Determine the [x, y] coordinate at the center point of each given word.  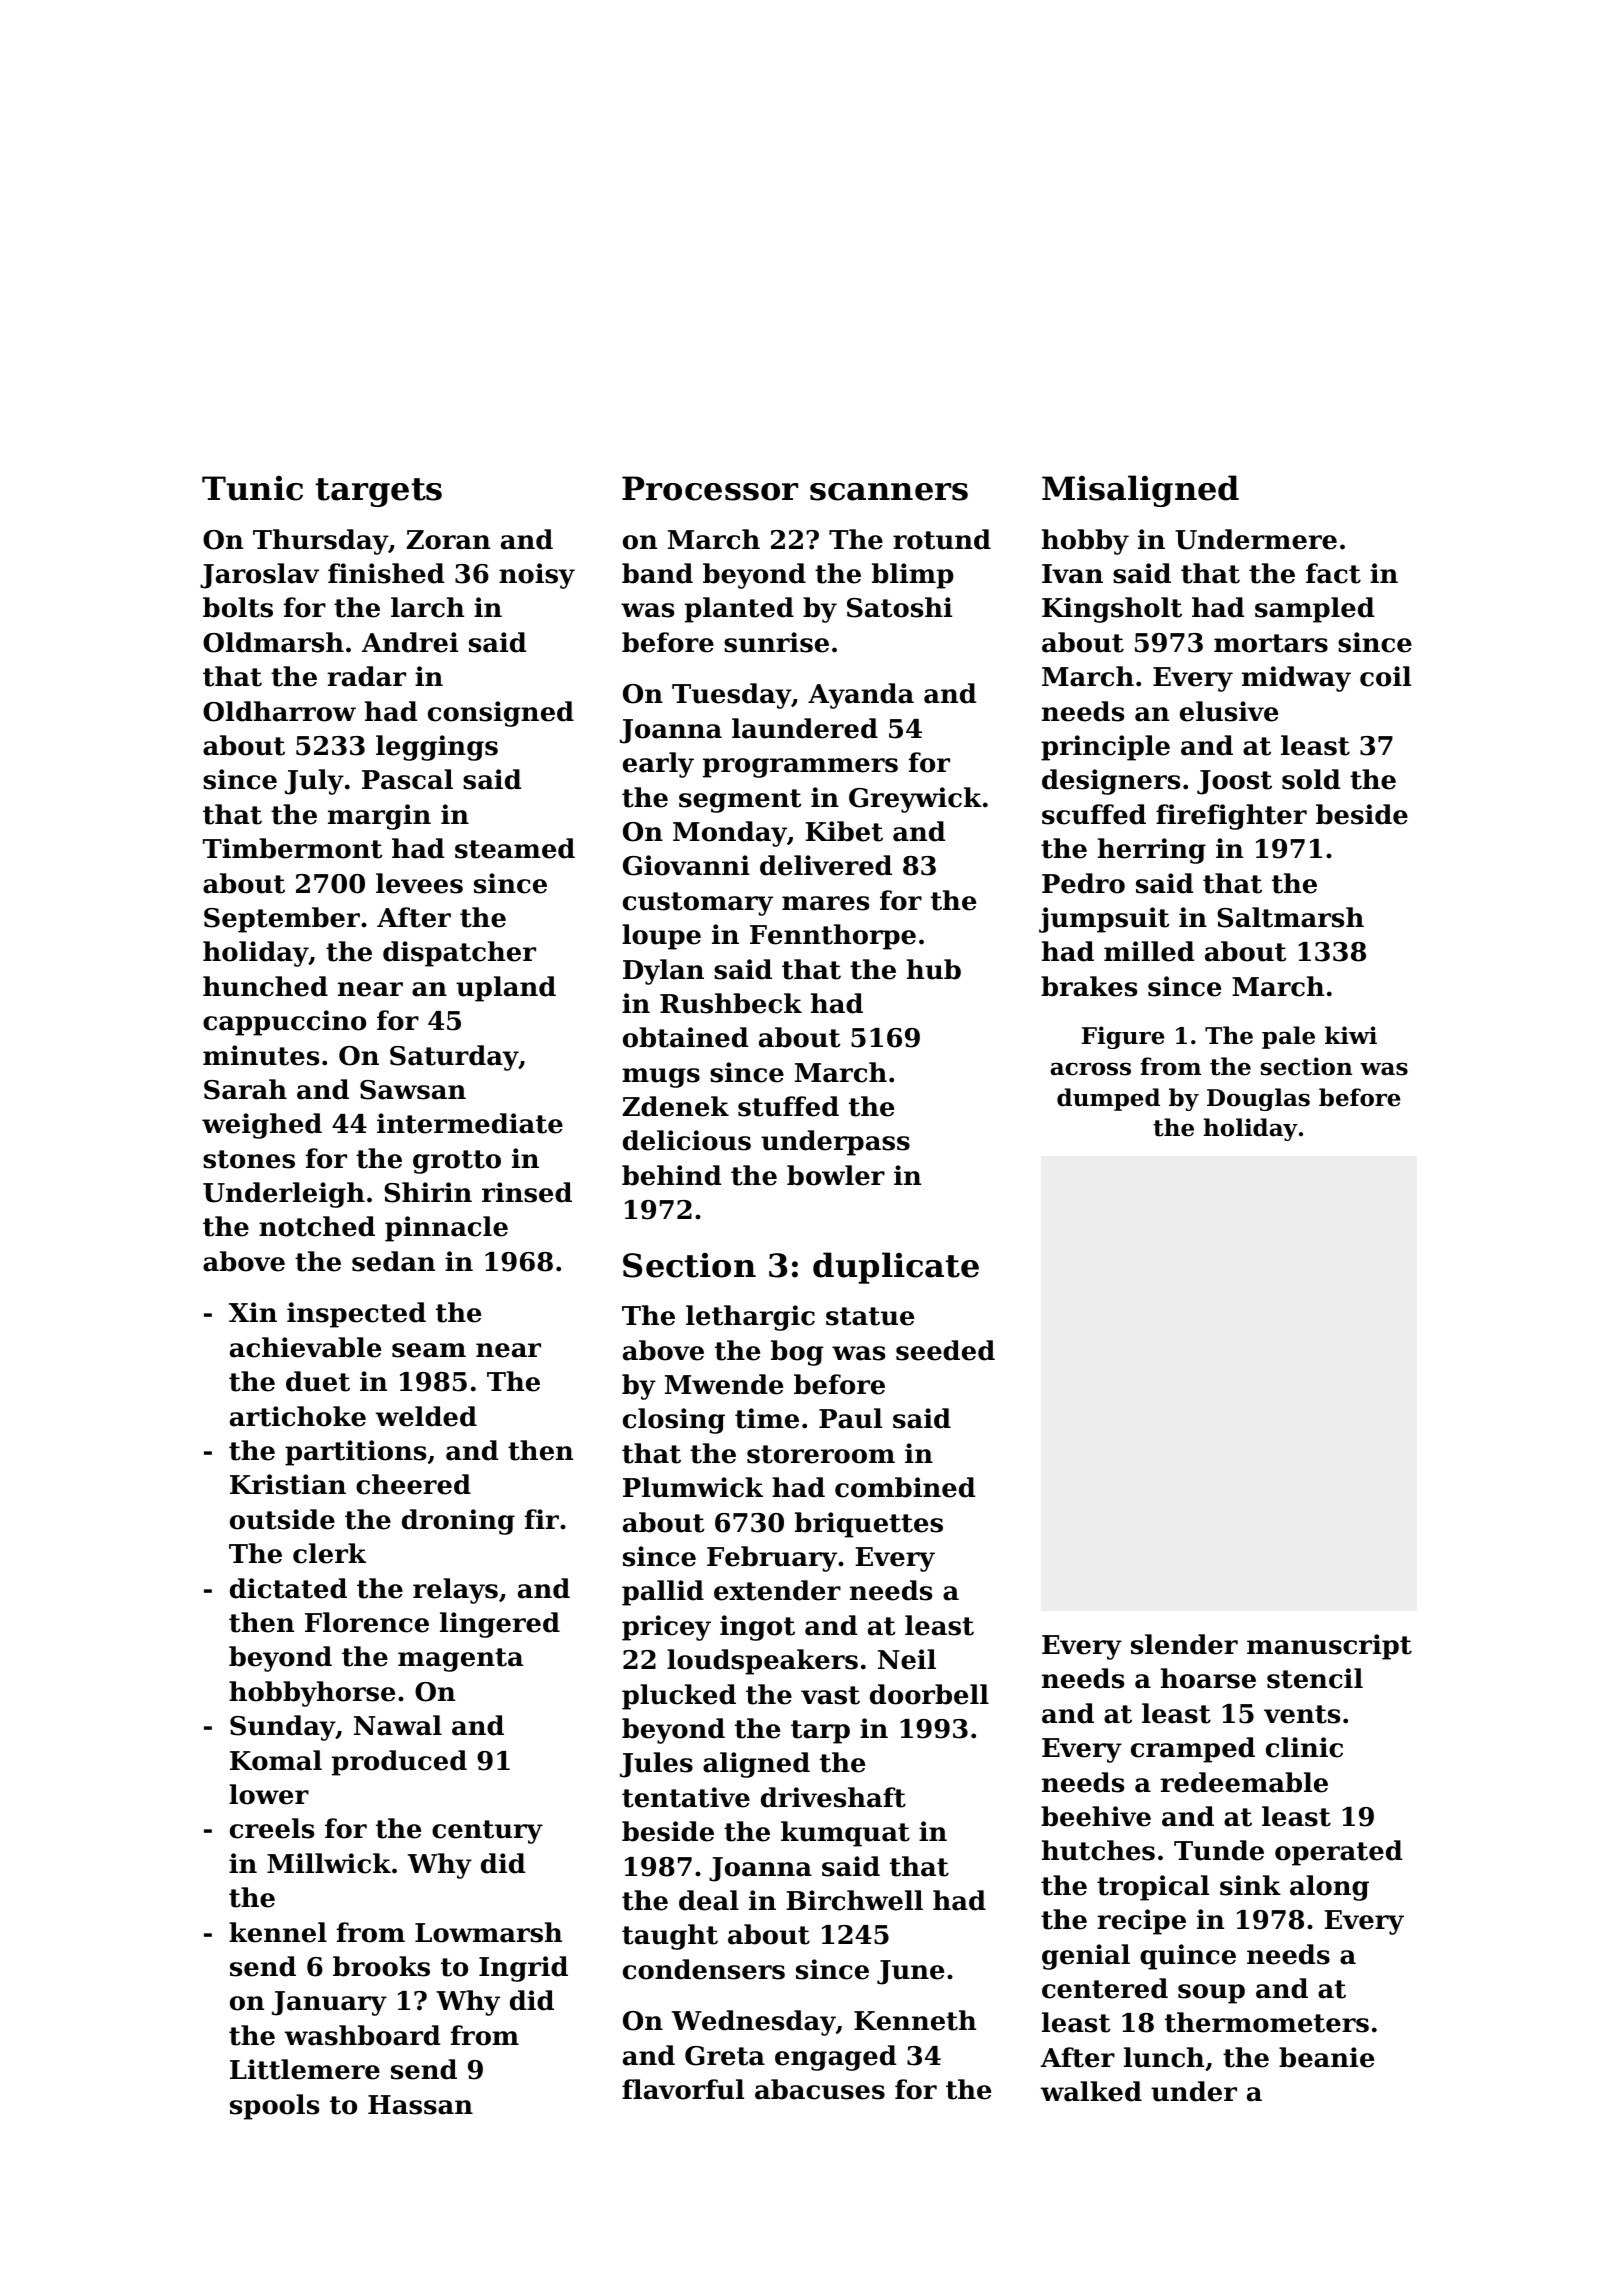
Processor [710, 488]
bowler [836, 1175]
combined [905, 1487]
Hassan [420, 2105]
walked [1091, 2091]
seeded [945, 1350]
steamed [515, 848]
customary [698, 904]
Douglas [1258, 1099]
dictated [288, 1588]
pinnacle [446, 1229]
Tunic [252, 488]
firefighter [1231, 817]
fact [1333, 573]
